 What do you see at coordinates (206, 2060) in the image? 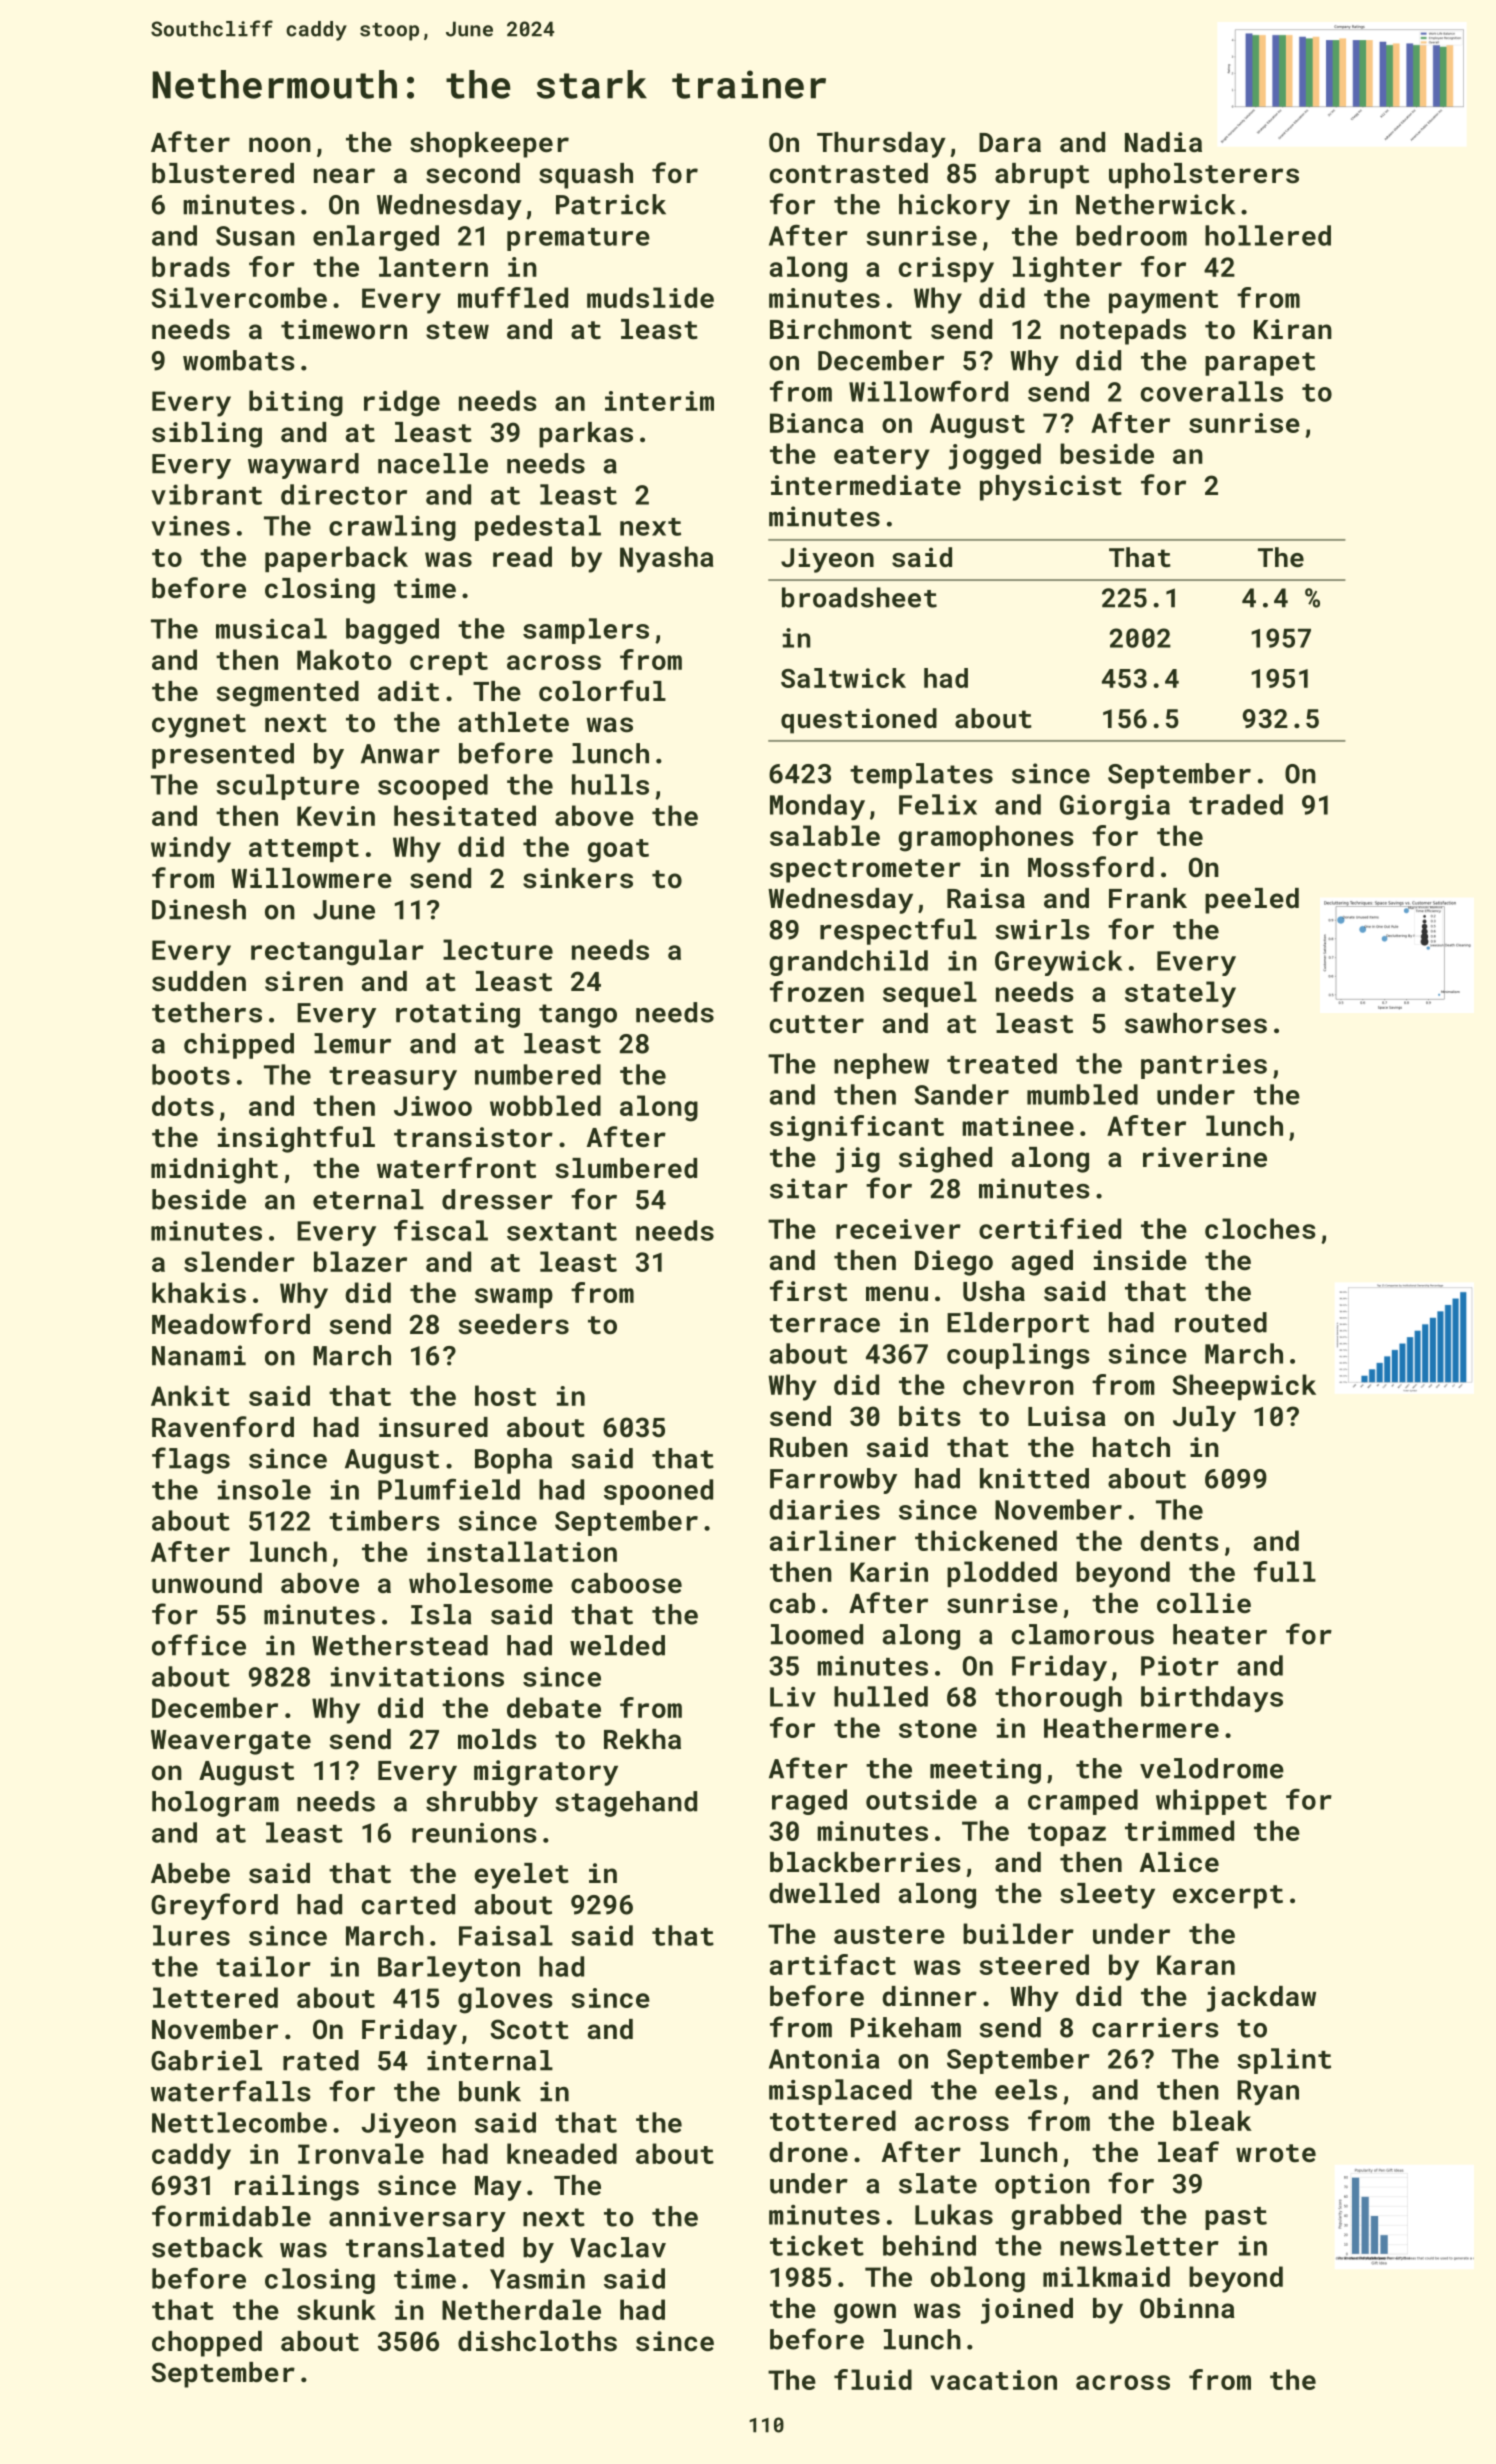
I see `Gabriel` at bounding box center [206, 2060].
